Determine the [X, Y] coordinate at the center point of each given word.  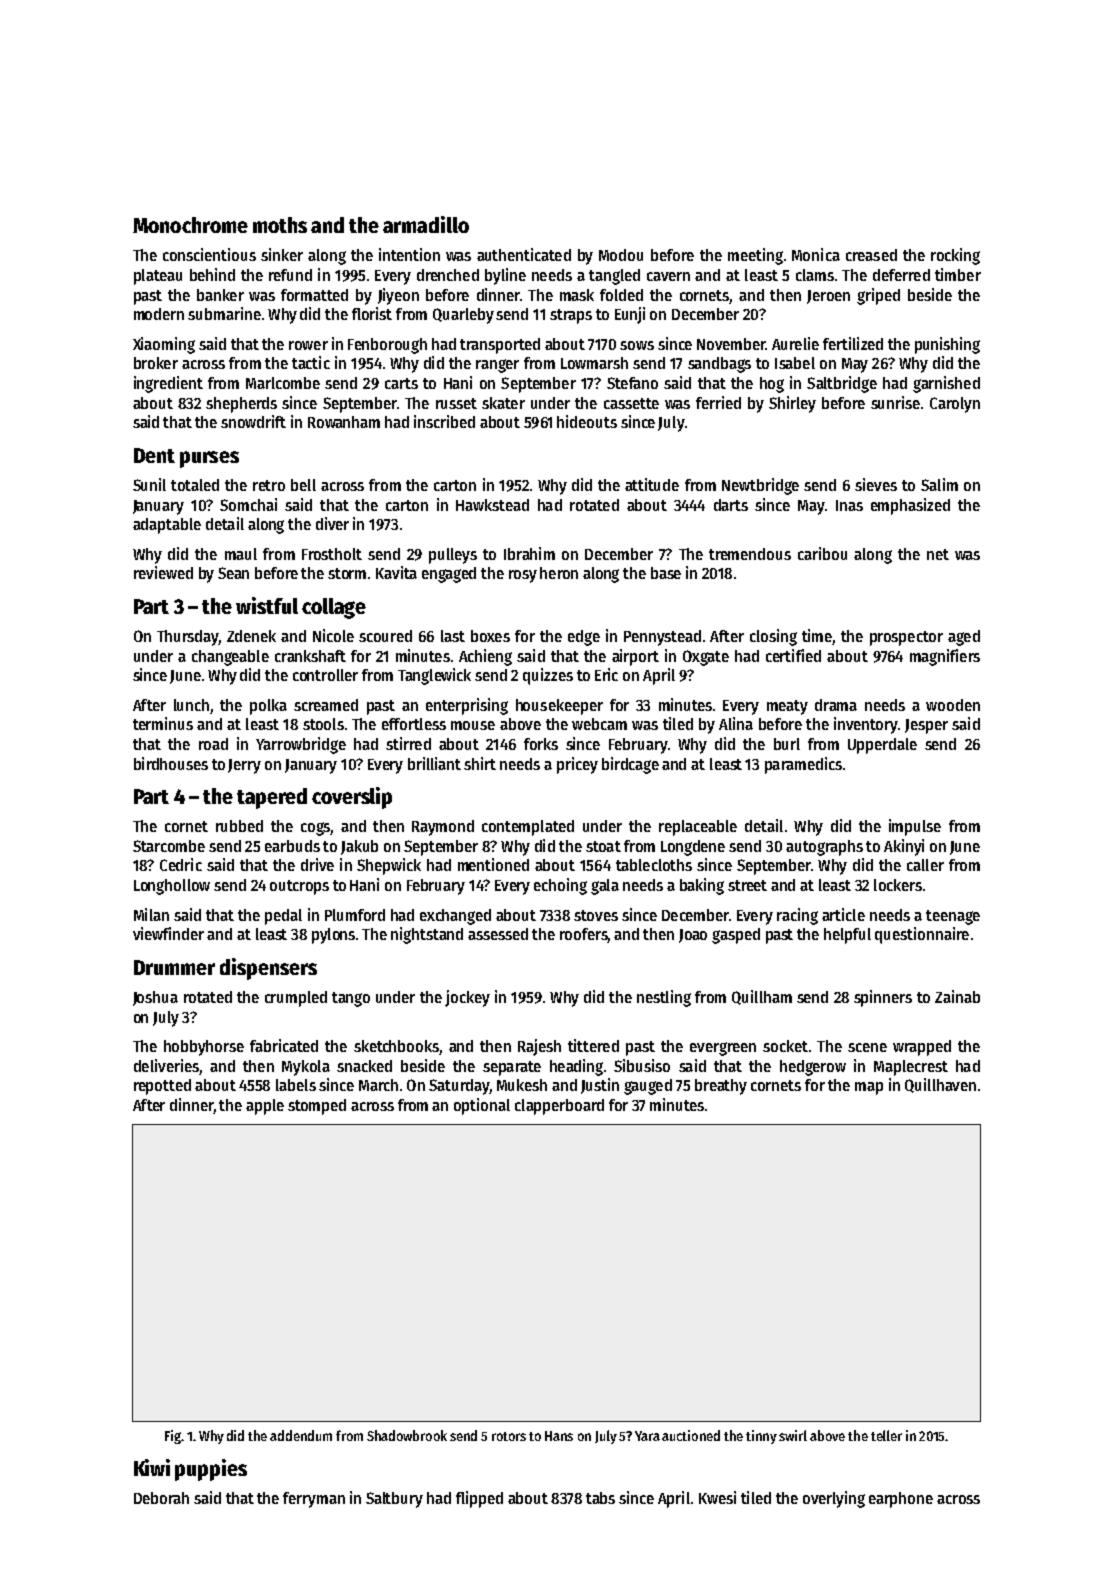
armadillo [426, 224]
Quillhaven [940, 1085]
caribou [822, 553]
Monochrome [190, 225]
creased [871, 255]
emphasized [910, 506]
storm [347, 573]
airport [635, 657]
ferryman [314, 1500]
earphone [901, 1500]
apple [265, 1107]
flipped [479, 1499]
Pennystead [662, 638]
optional [482, 1106]
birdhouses [171, 763]
